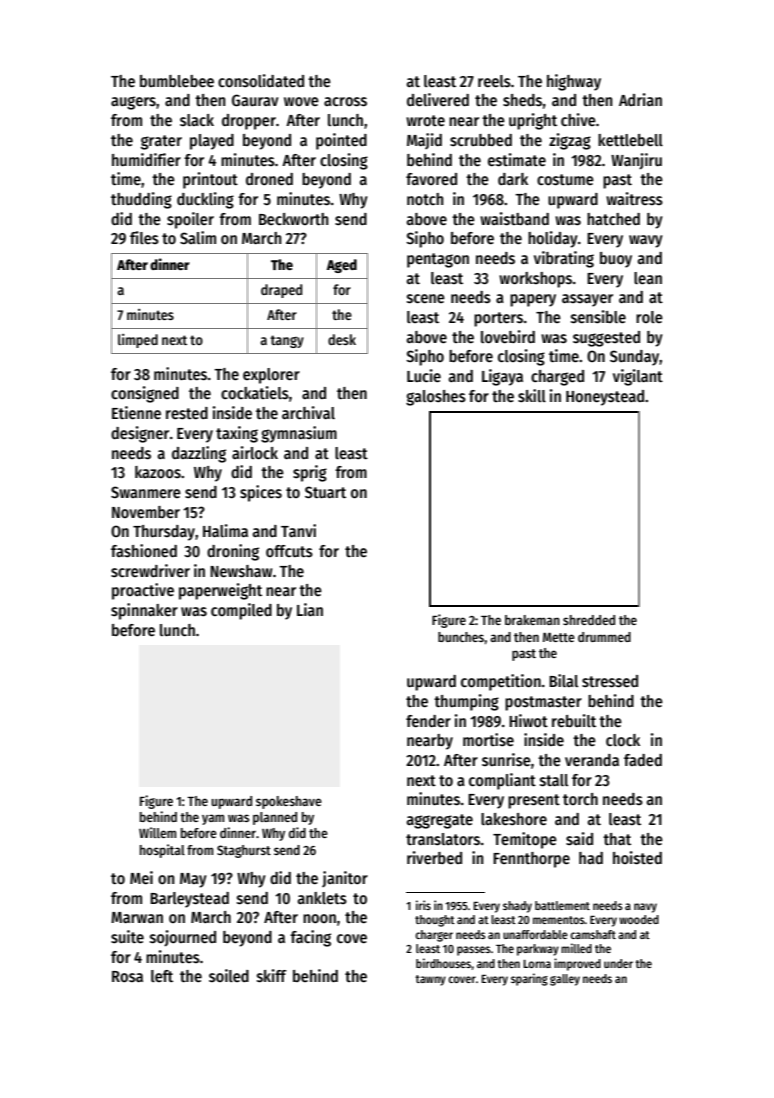 The image size is (774, 1098). What do you see at coordinates (140, 434) in the screenshot?
I see `designer` at bounding box center [140, 434].
